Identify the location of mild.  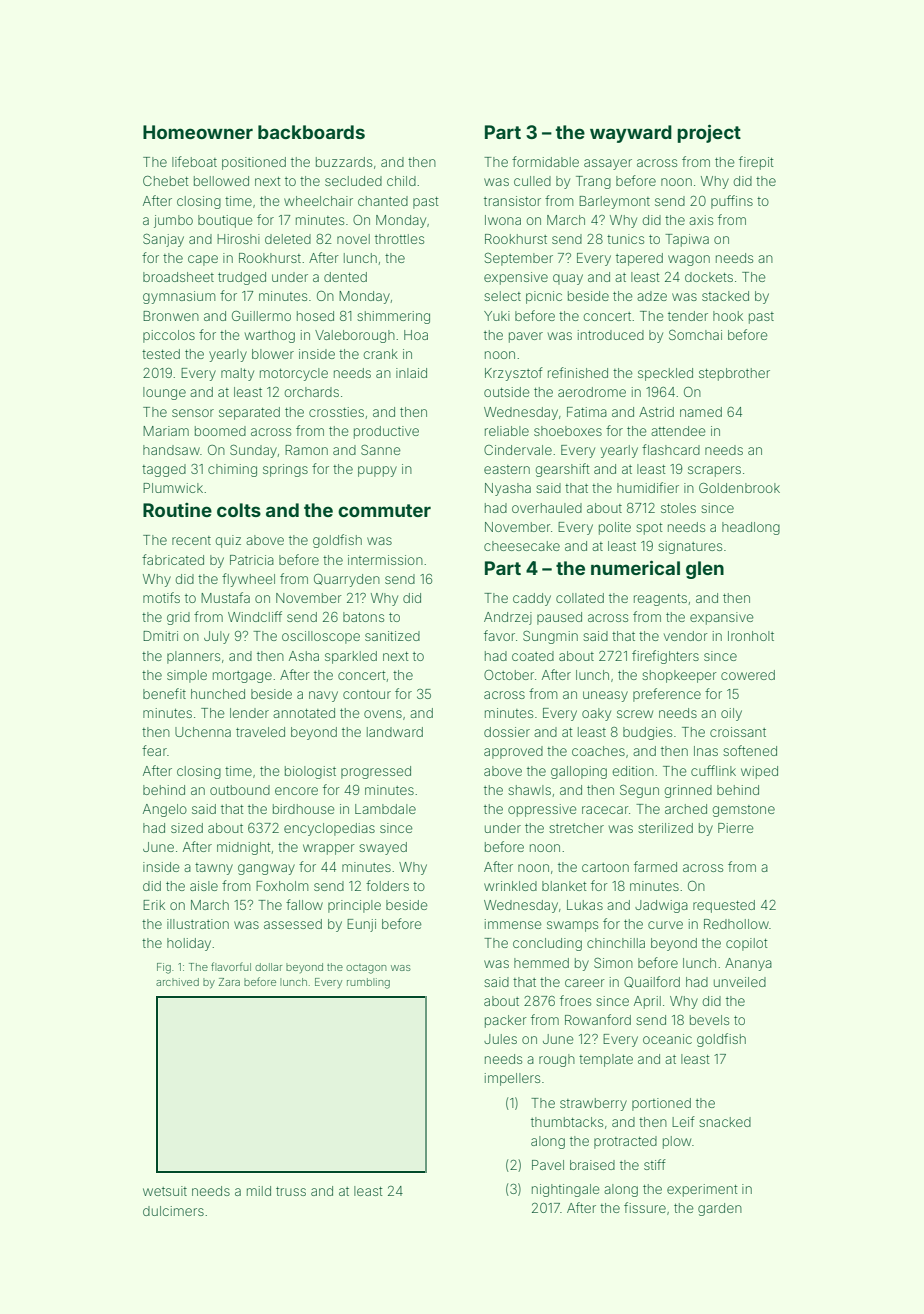
(259, 1191).
